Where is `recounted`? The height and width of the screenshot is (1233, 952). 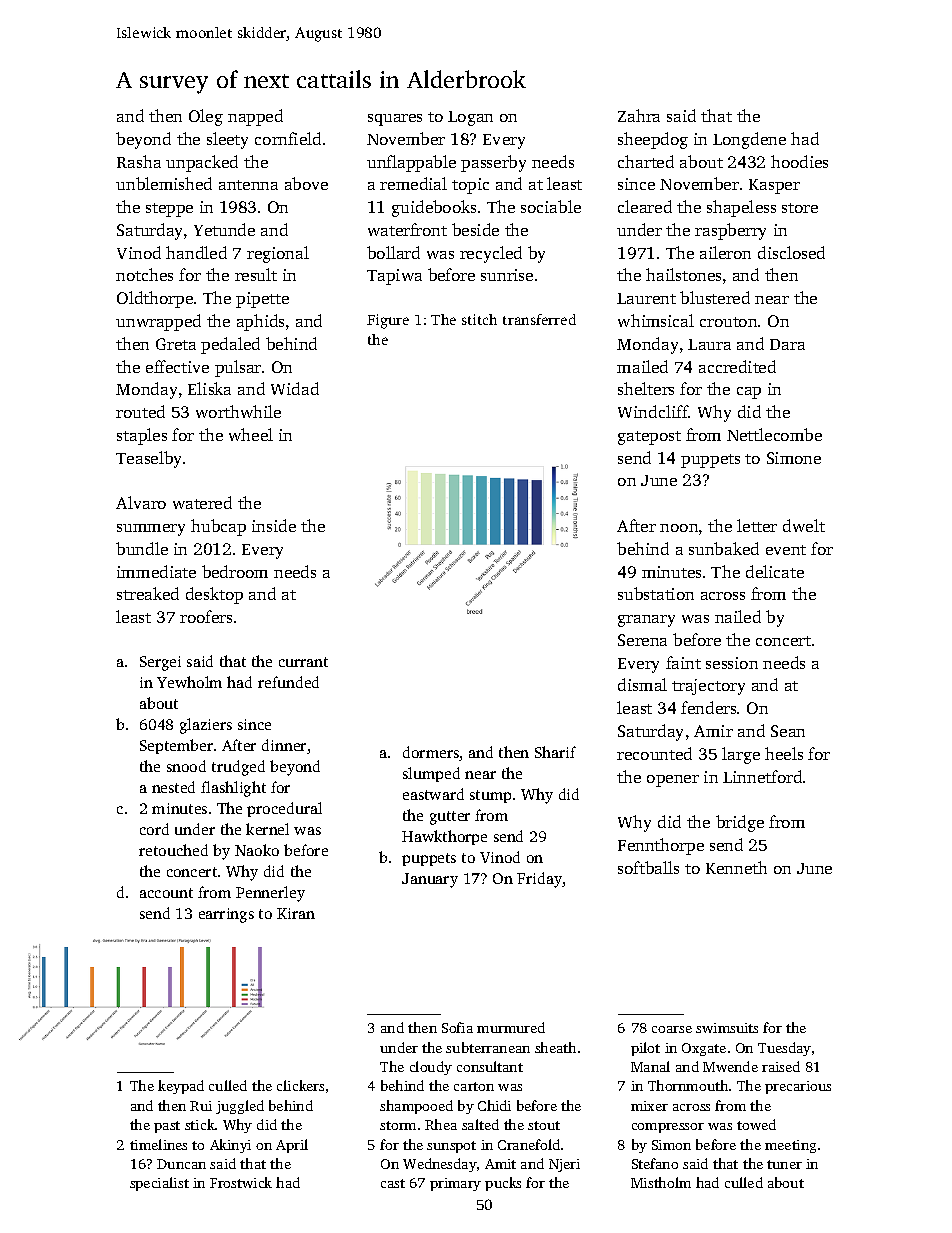 recounted is located at coordinates (654, 753).
